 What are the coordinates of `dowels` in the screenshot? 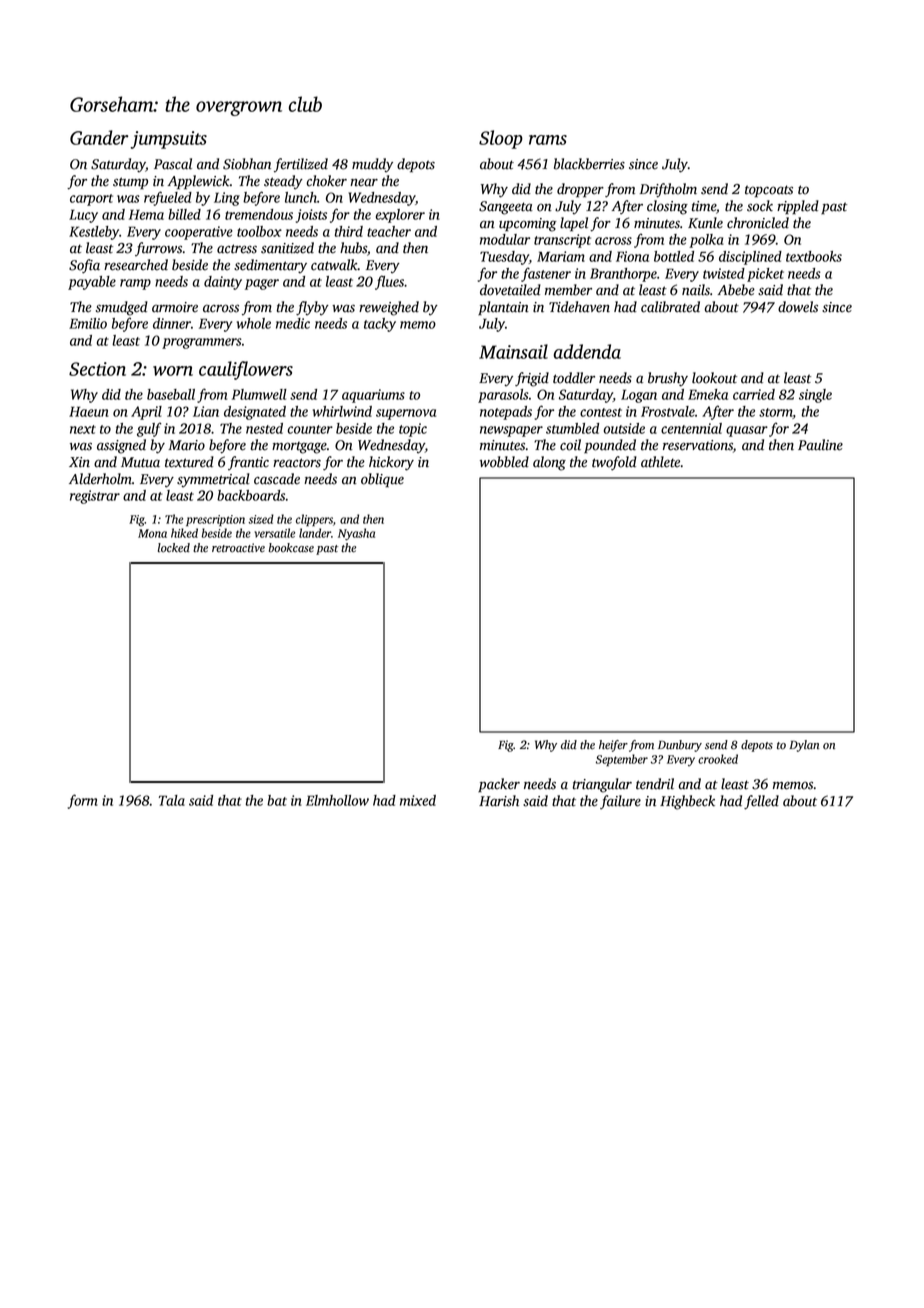 It's located at (798, 307).
